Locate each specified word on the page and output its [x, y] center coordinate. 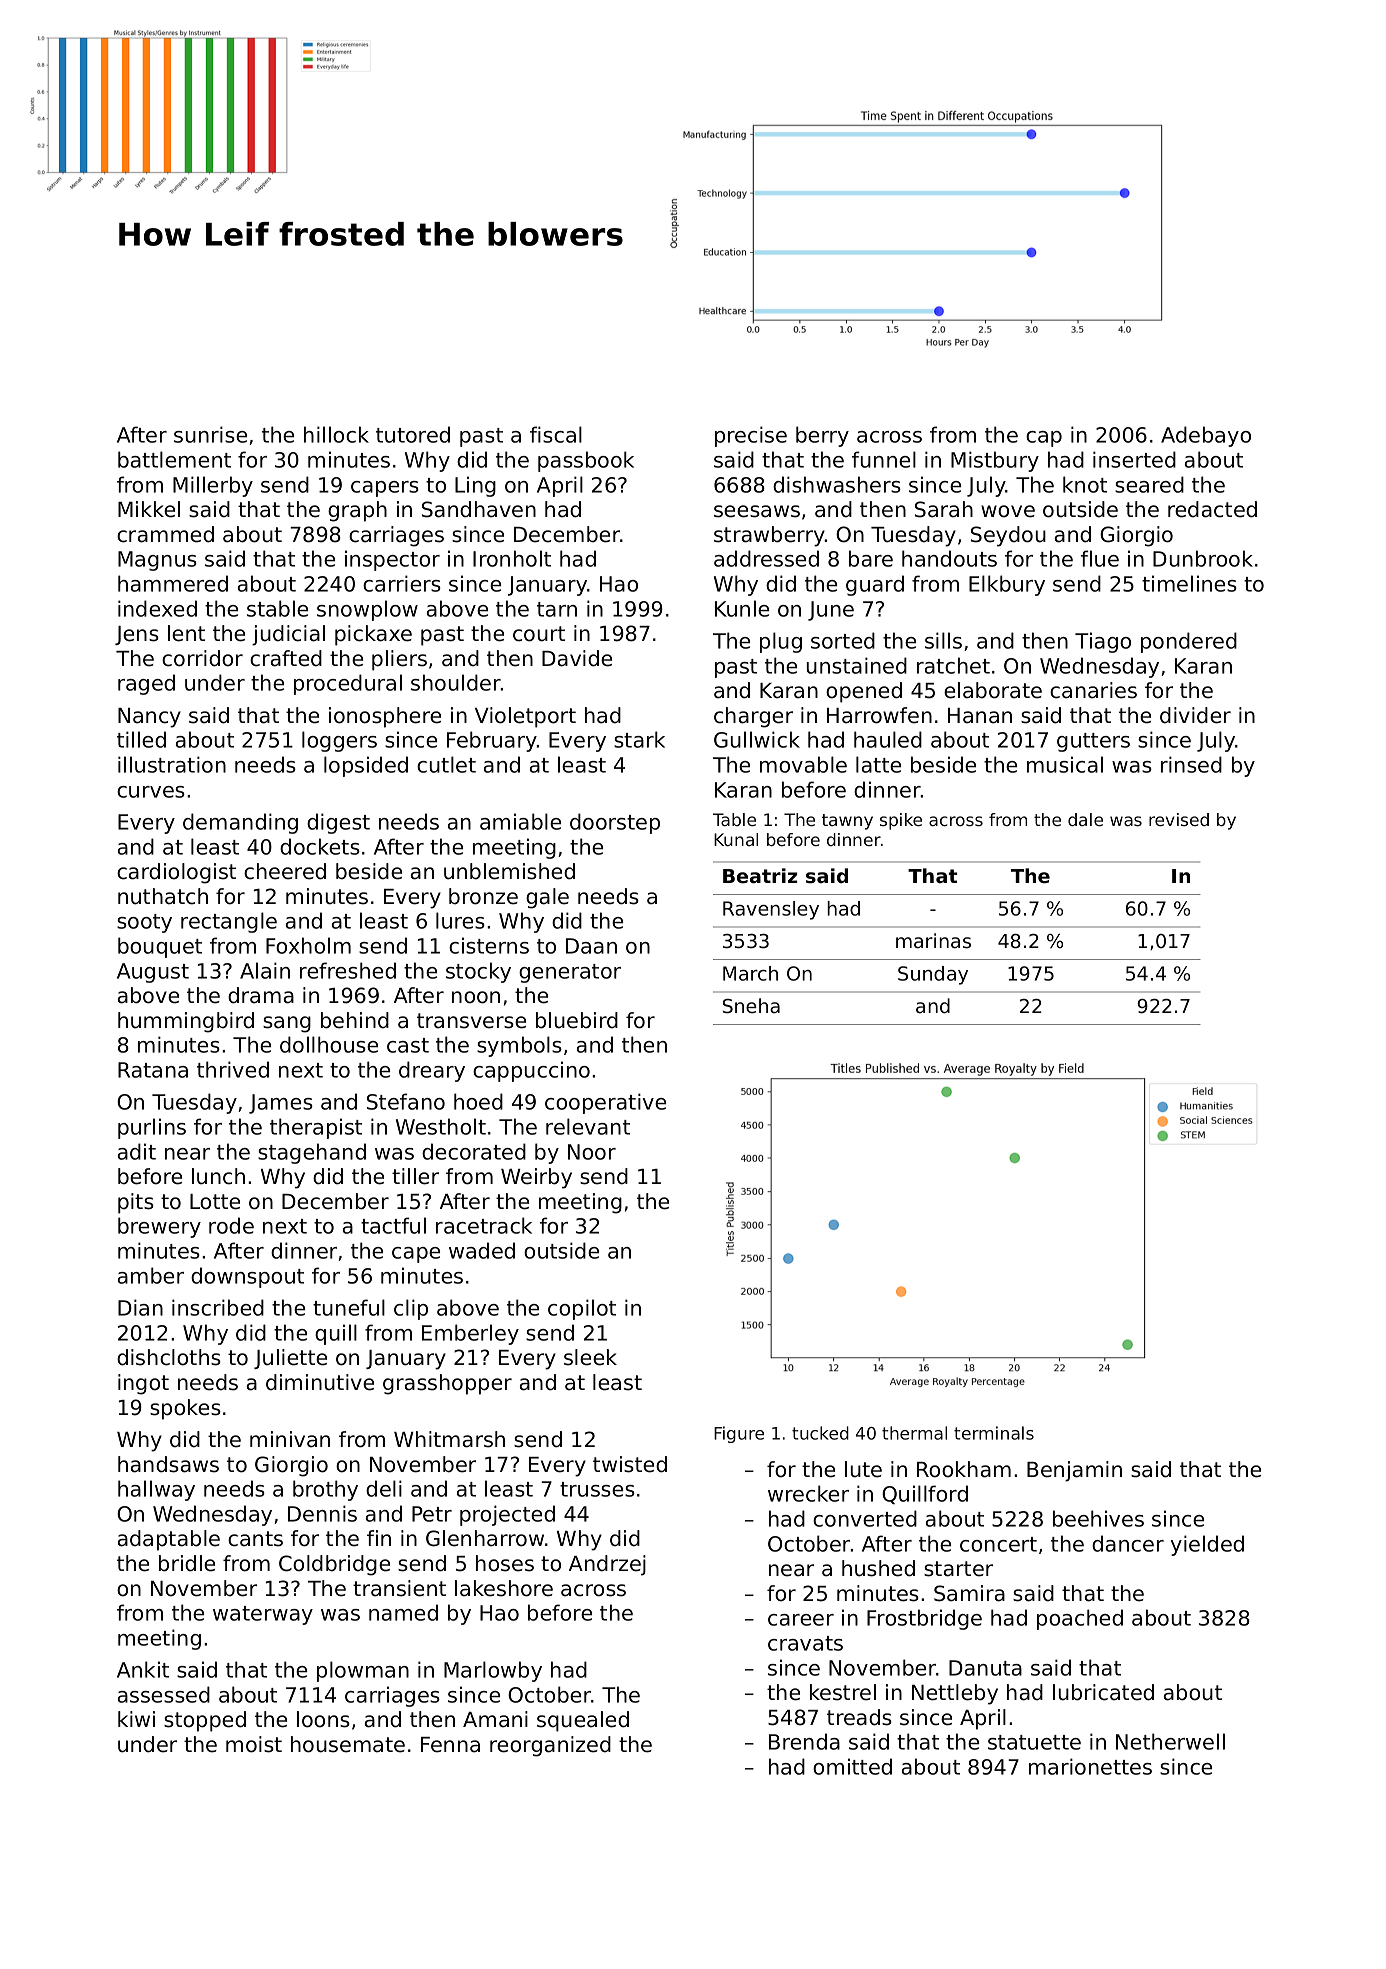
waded [482, 1250]
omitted [852, 1766]
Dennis [322, 1513]
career [801, 1620]
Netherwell [1170, 1741]
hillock [336, 434]
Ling [475, 486]
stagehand [312, 1153]
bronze [483, 896]
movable [803, 764]
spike [901, 821]
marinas [933, 941]
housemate [348, 1744]
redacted [1212, 509]
